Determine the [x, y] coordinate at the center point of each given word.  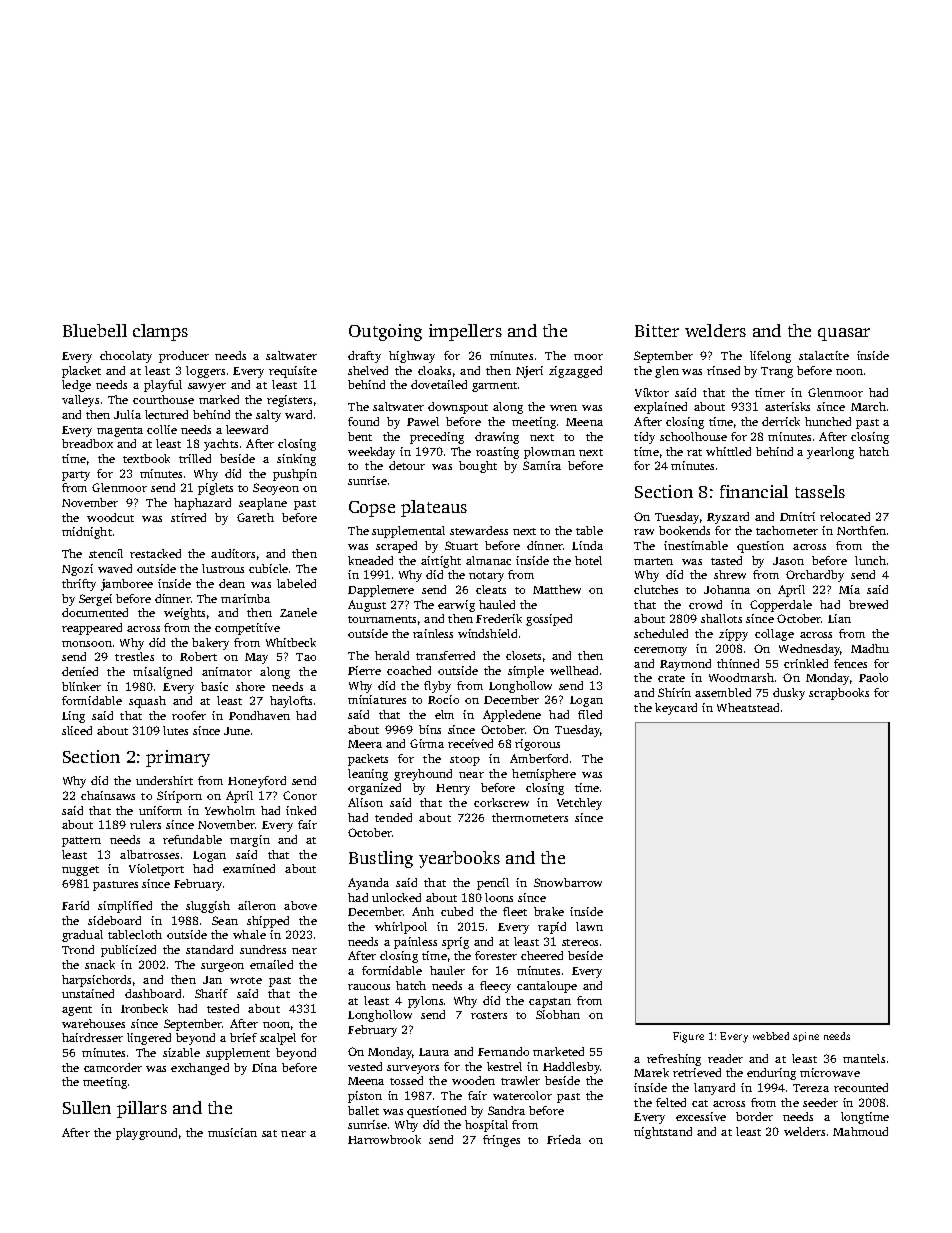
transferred [445, 655]
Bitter [657, 330]
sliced [77, 730]
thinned [738, 663]
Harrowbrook [384, 1139]
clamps [160, 332]
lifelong [770, 357]
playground [146, 1134]
